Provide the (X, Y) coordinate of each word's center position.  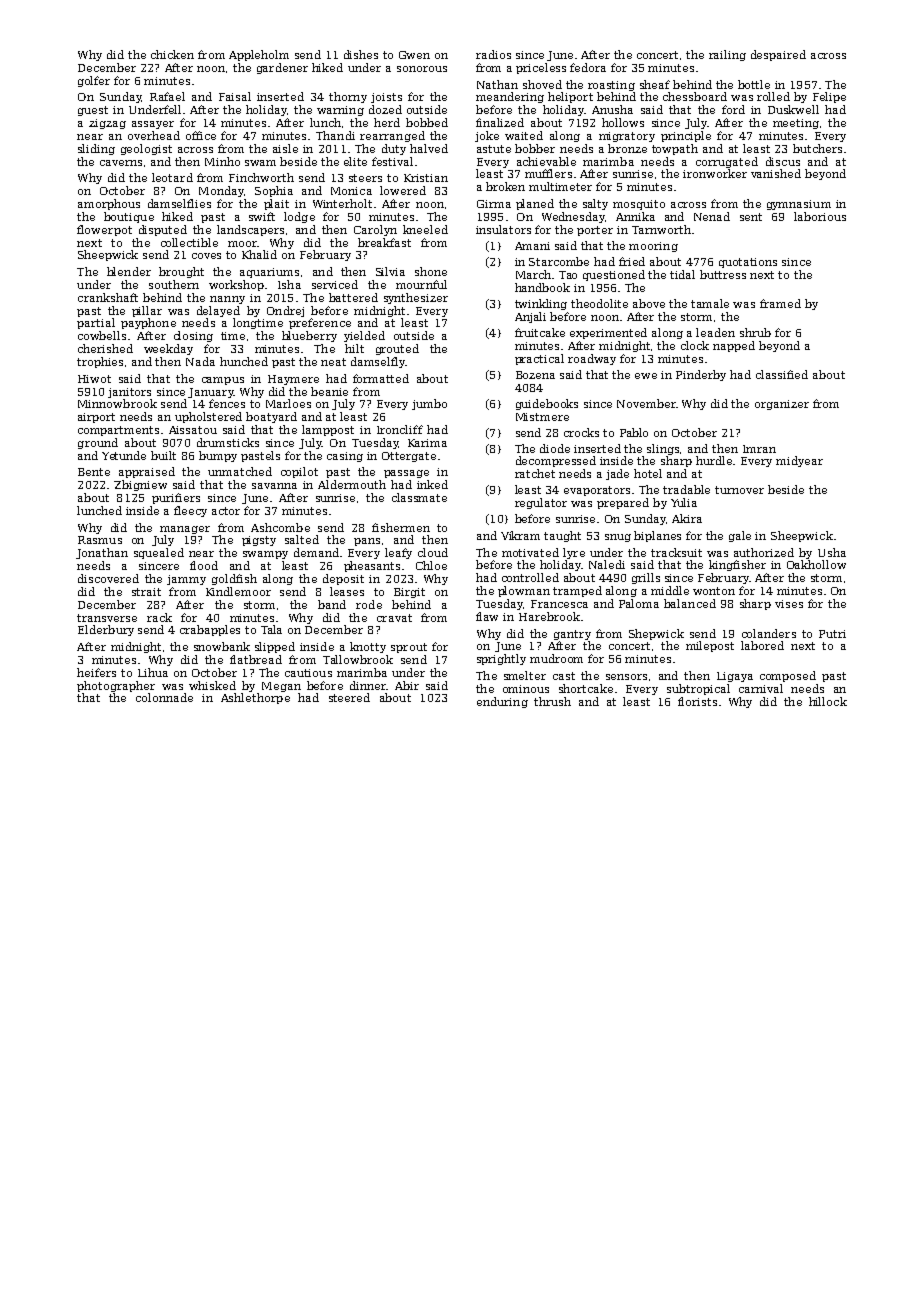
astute (494, 149)
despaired (778, 55)
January (211, 393)
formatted (381, 378)
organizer (782, 405)
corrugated (727, 162)
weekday (168, 349)
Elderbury (106, 630)
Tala (271, 629)
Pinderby (701, 375)
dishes (361, 54)
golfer (94, 81)
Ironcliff (400, 429)
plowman (524, 591)
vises (789, 604)
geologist (146, 149)
